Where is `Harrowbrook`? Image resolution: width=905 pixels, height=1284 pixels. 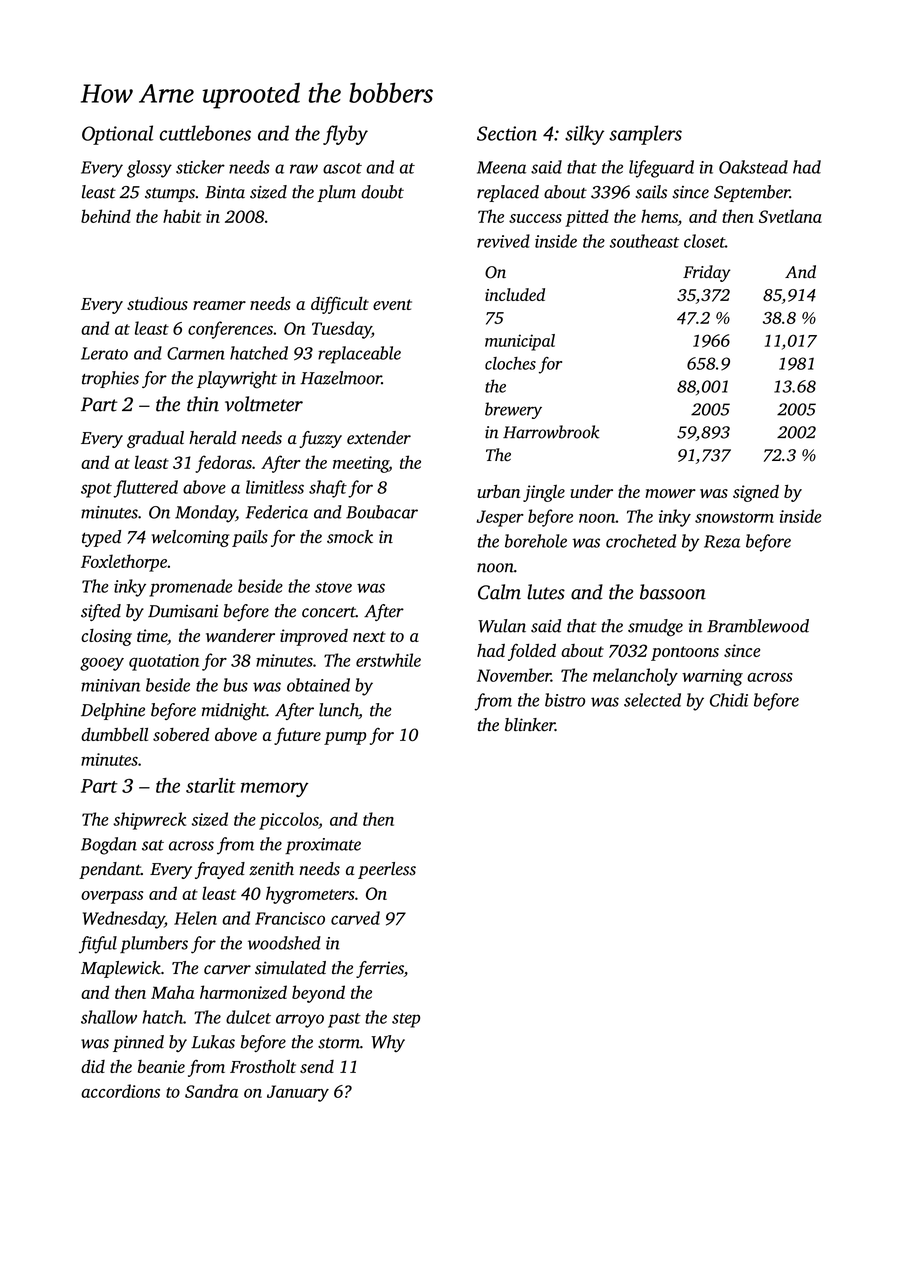 Harrowbrook is located at coordinates (551, 432).
